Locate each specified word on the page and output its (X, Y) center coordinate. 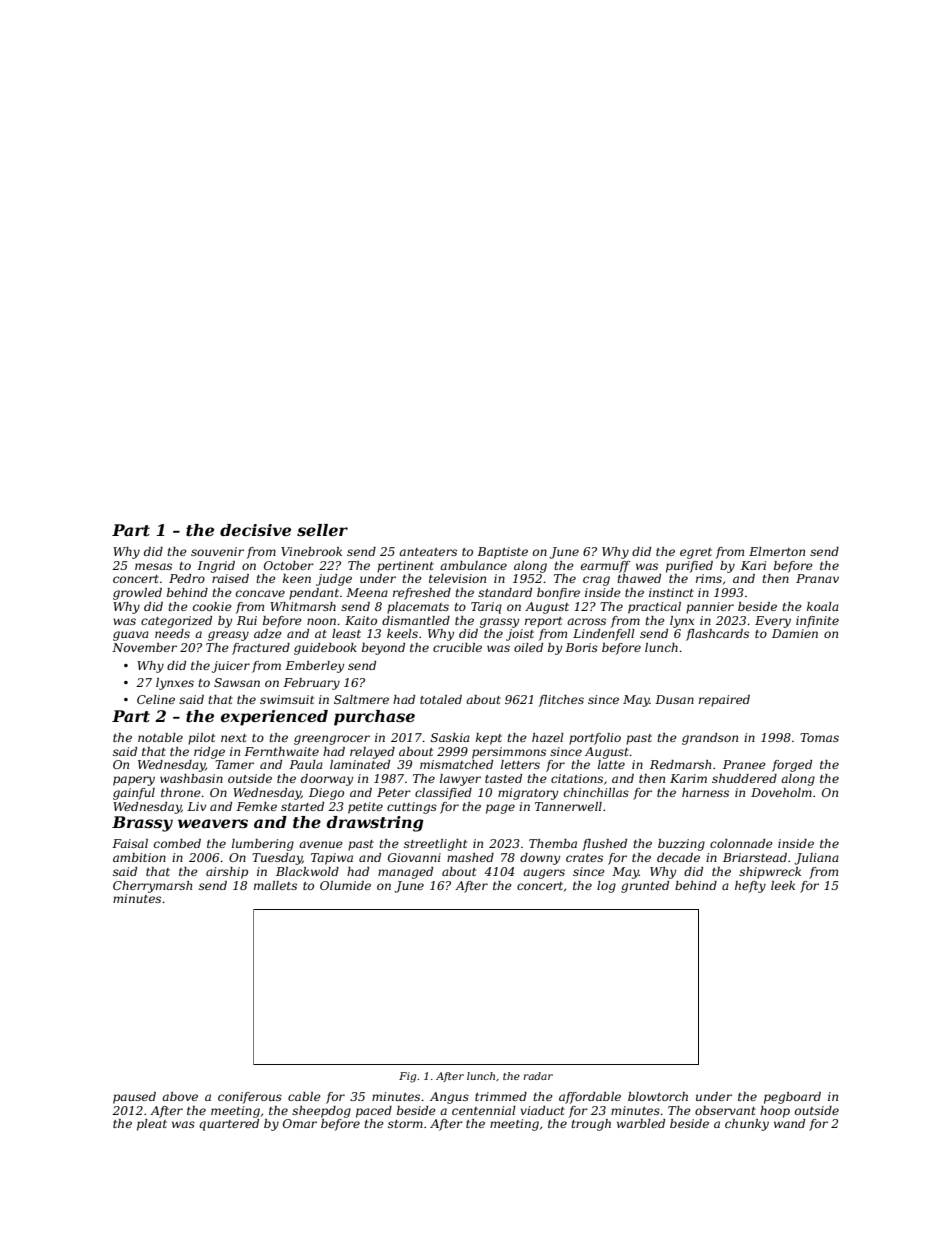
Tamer (234, 764)
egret (696, 553)
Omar (300, 1123)
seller (322, 530)
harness (705, 792)
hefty (750, 887)
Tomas (819, 737)
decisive (255, 530)
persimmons (509, 753)
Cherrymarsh (152, 887)
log (606, 887)
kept (489, 739)
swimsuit (287, 699)
